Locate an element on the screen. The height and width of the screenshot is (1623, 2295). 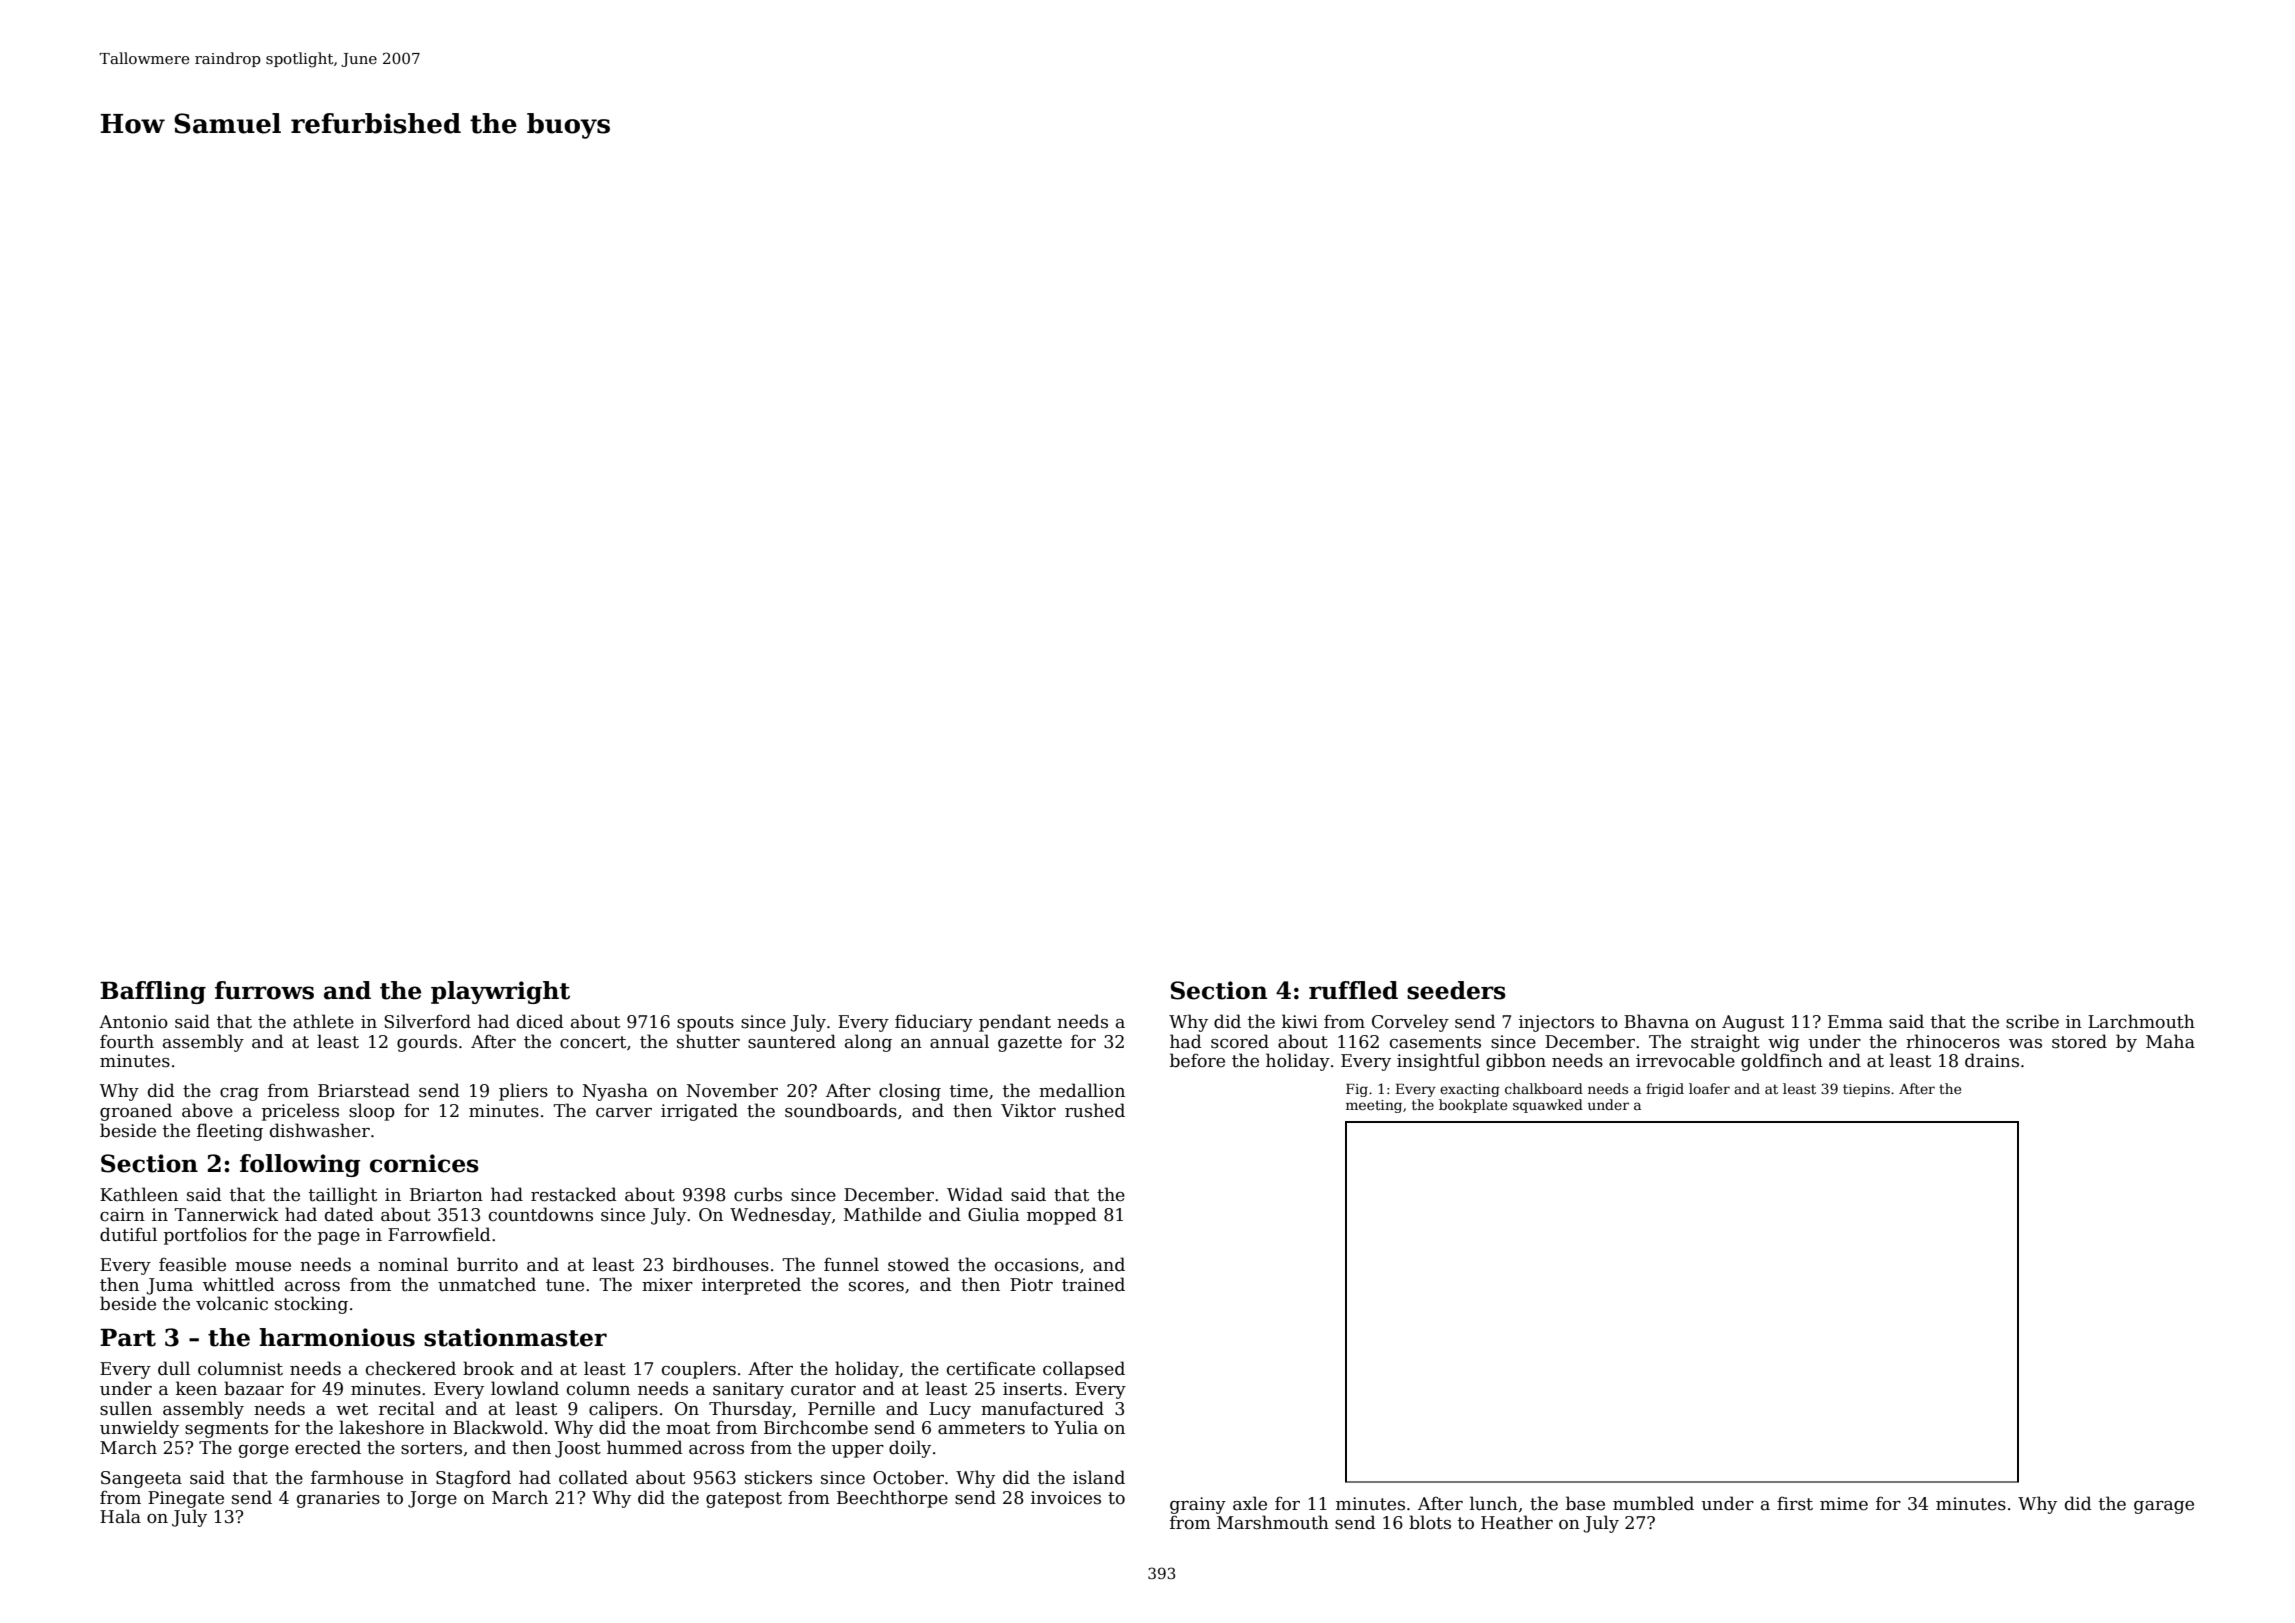
Hala is located at coordinates (120, 1516).
